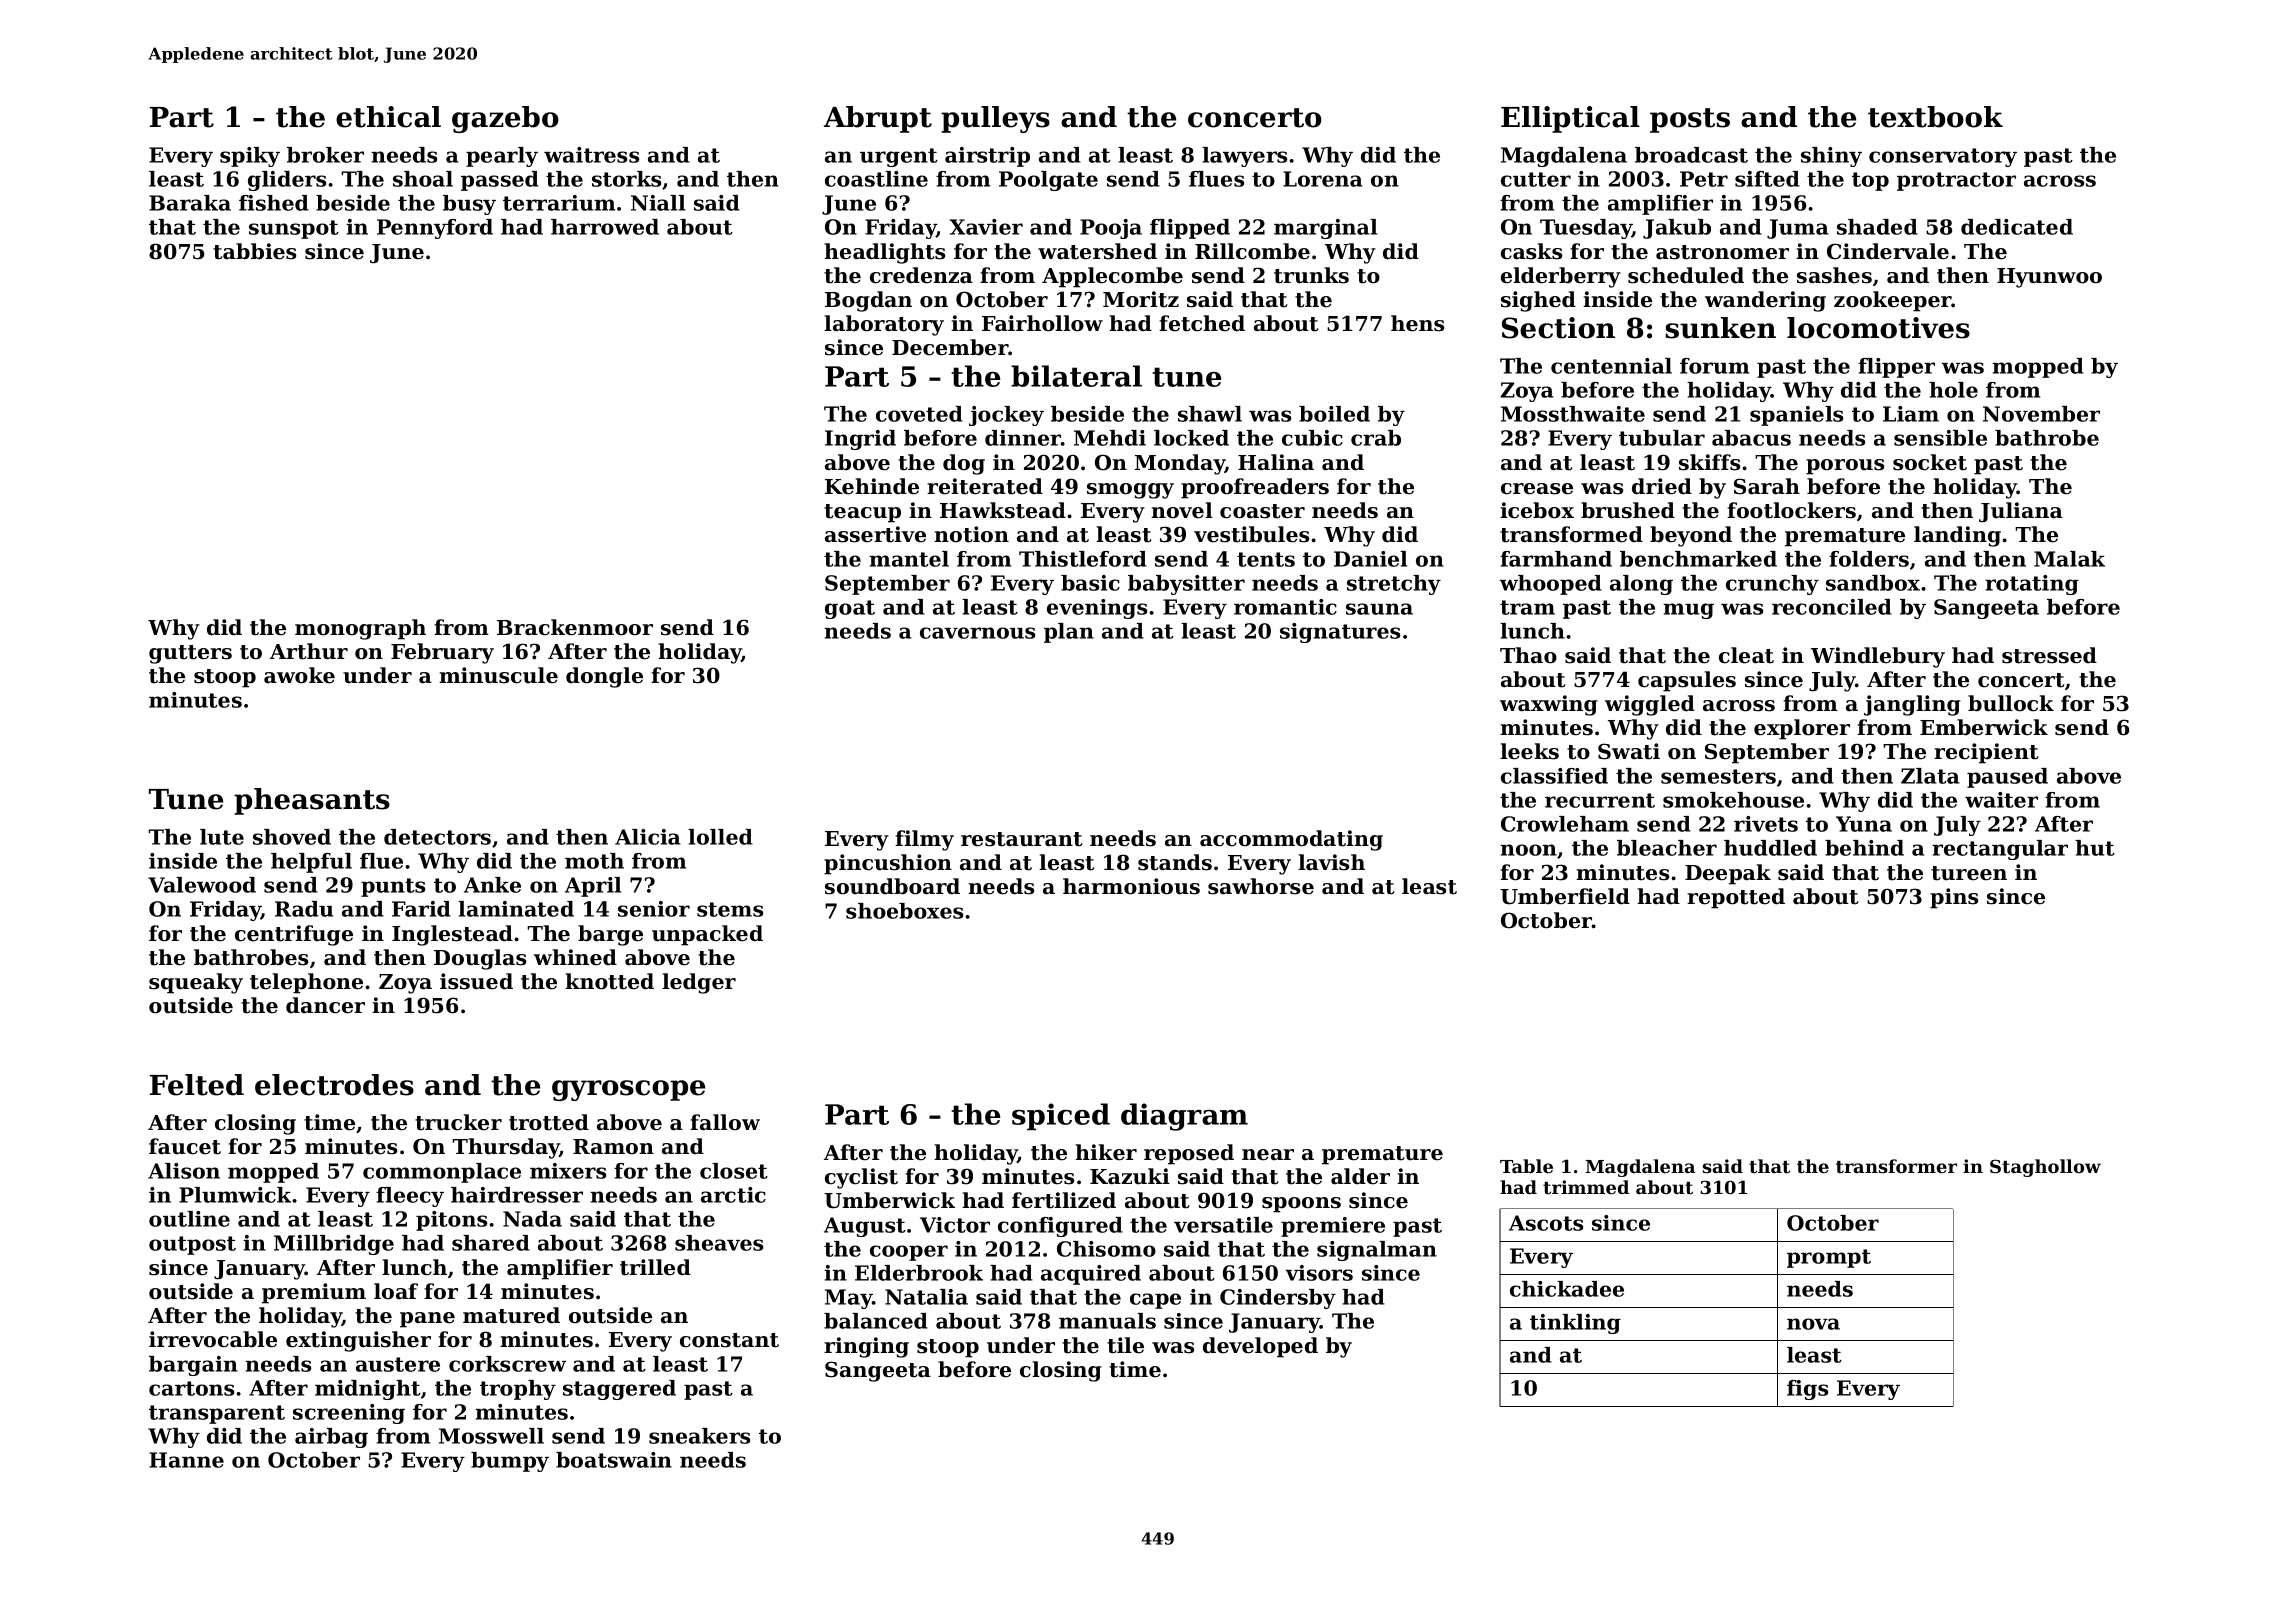 This page has height=1614, width=2282. Describe the element at coordinates (498, 675) in the page. I see `minuscule` at that location.
